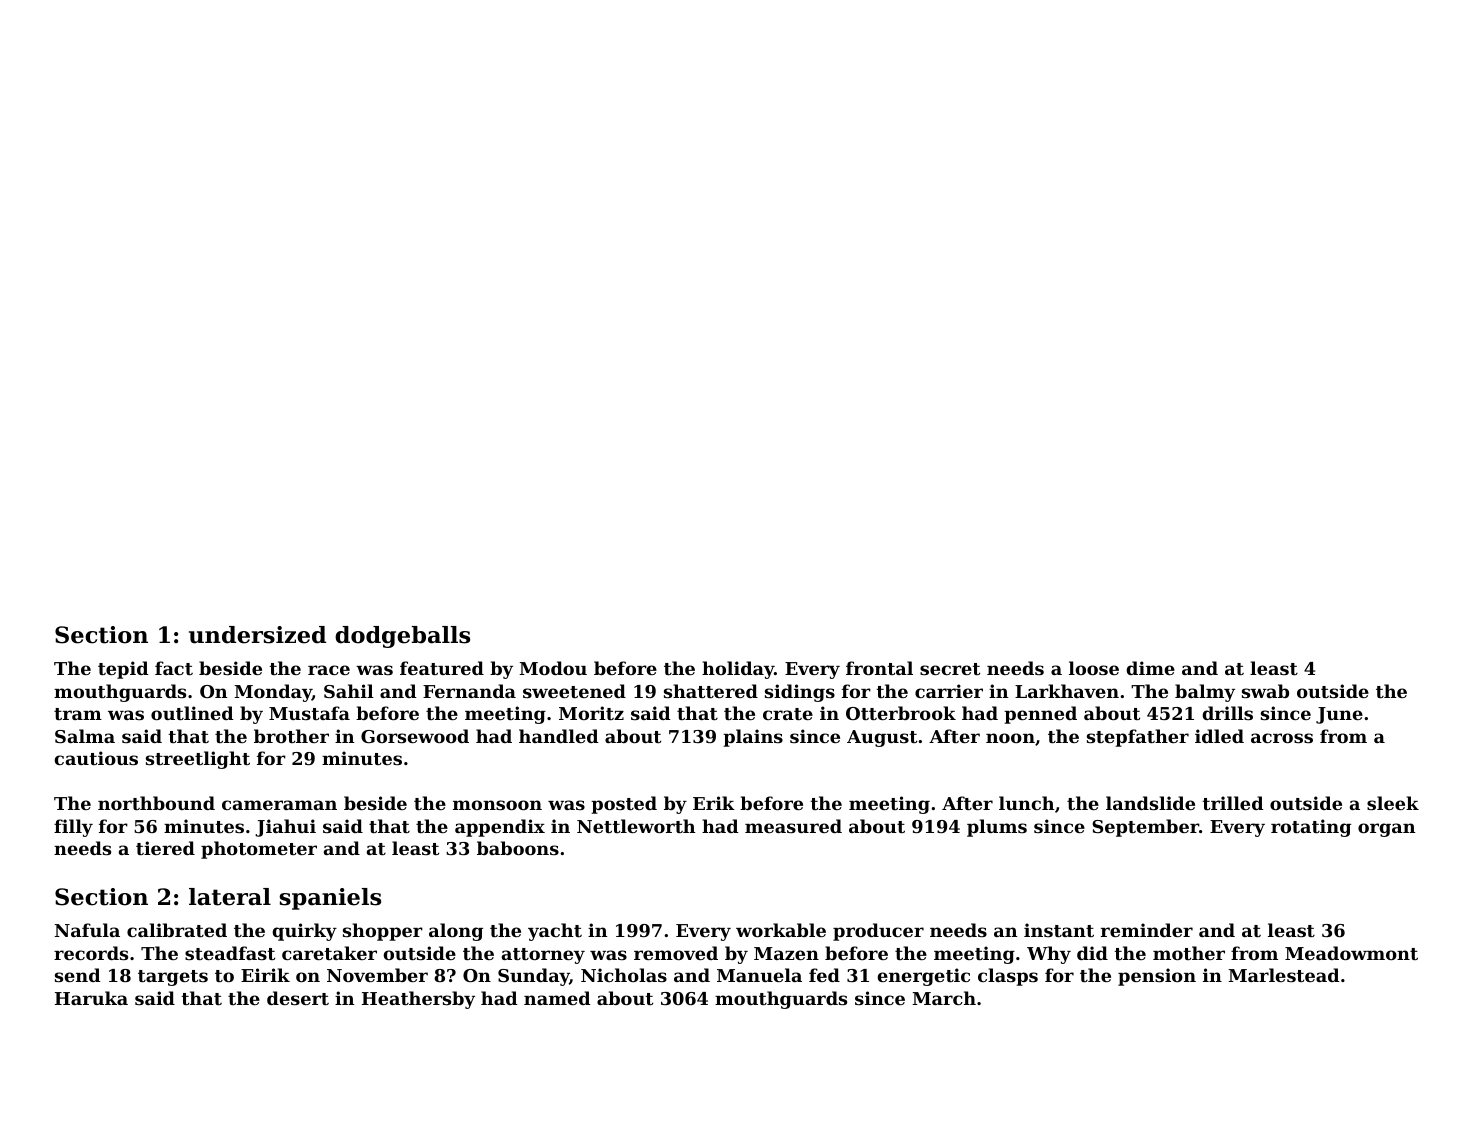 The image size is (1478, 1142). Describe the element at coordinates (156, 803) in the screenshot. I see `northbound` at that location.
